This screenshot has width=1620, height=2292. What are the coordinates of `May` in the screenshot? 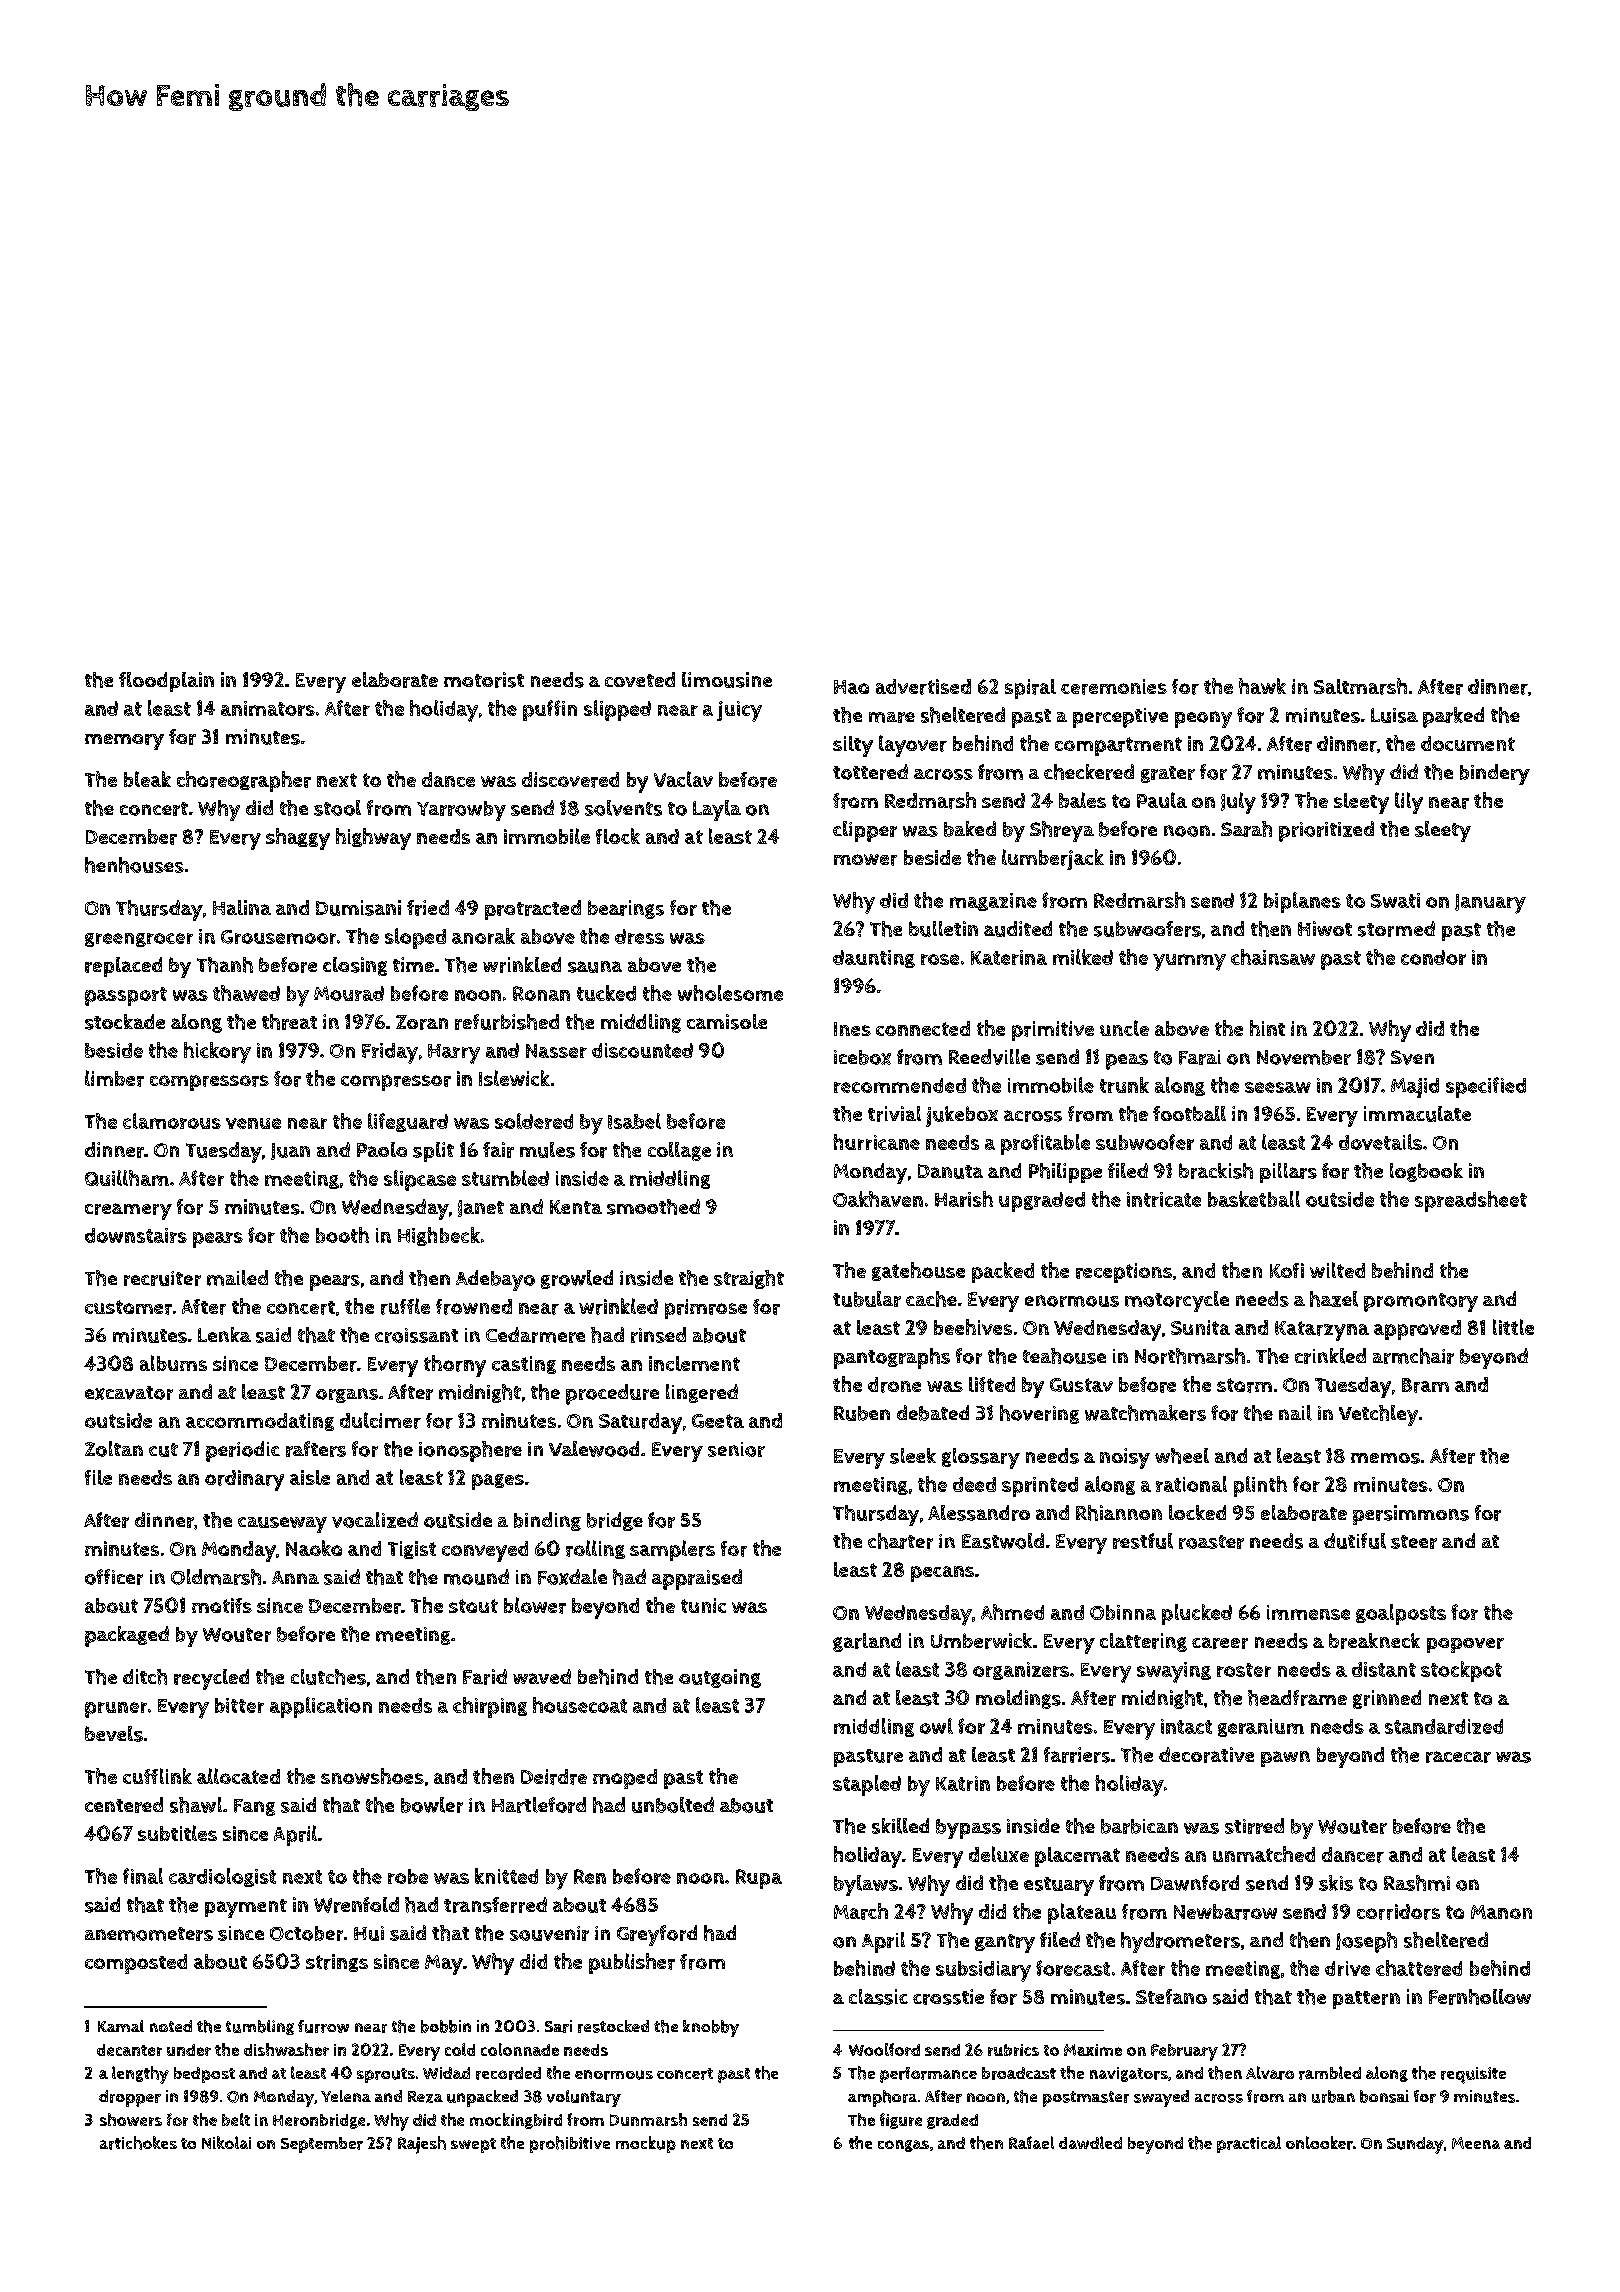 It's located at (444, 1965).
